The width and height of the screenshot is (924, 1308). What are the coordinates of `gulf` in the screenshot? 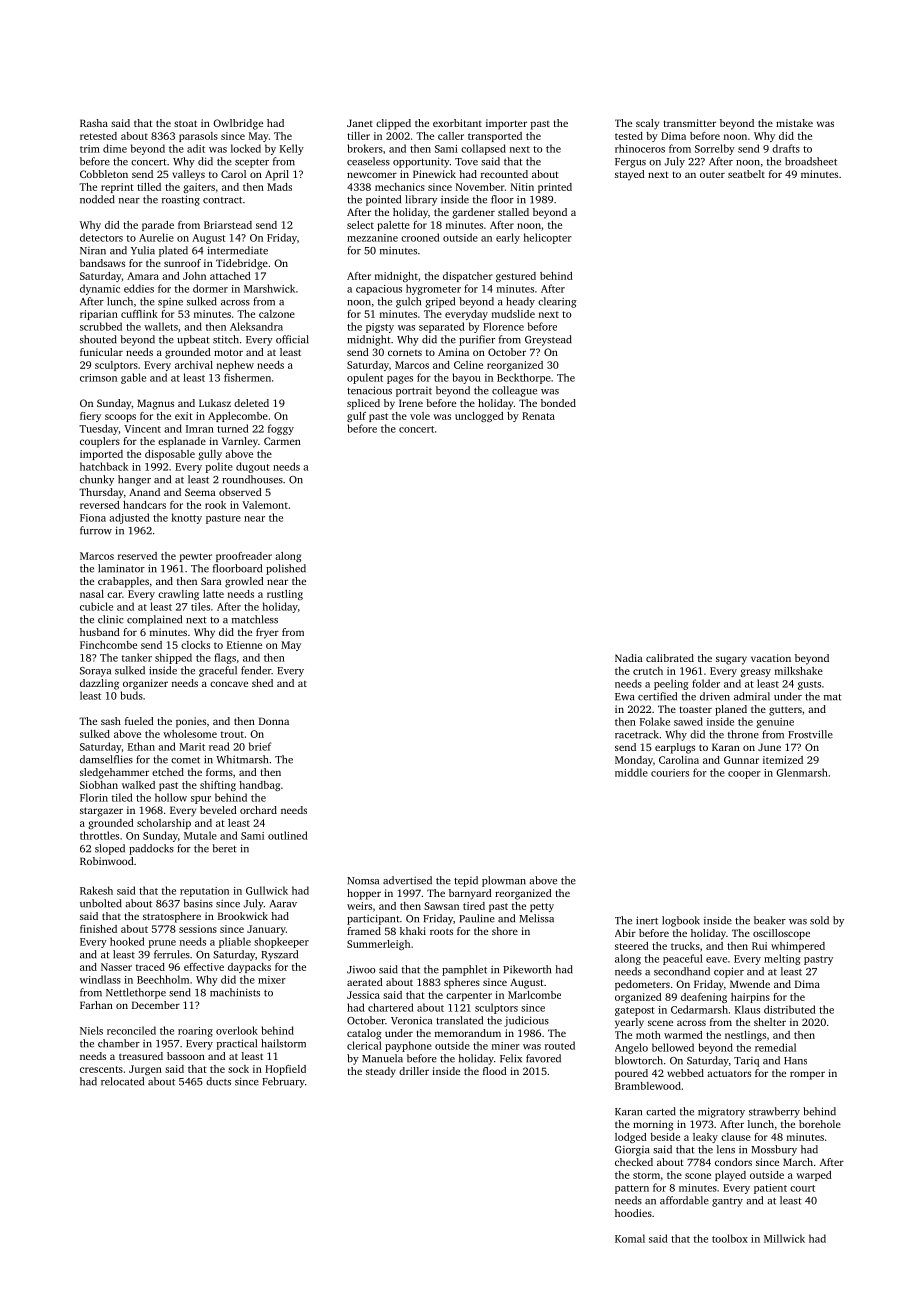 It's located at (356, 417).
